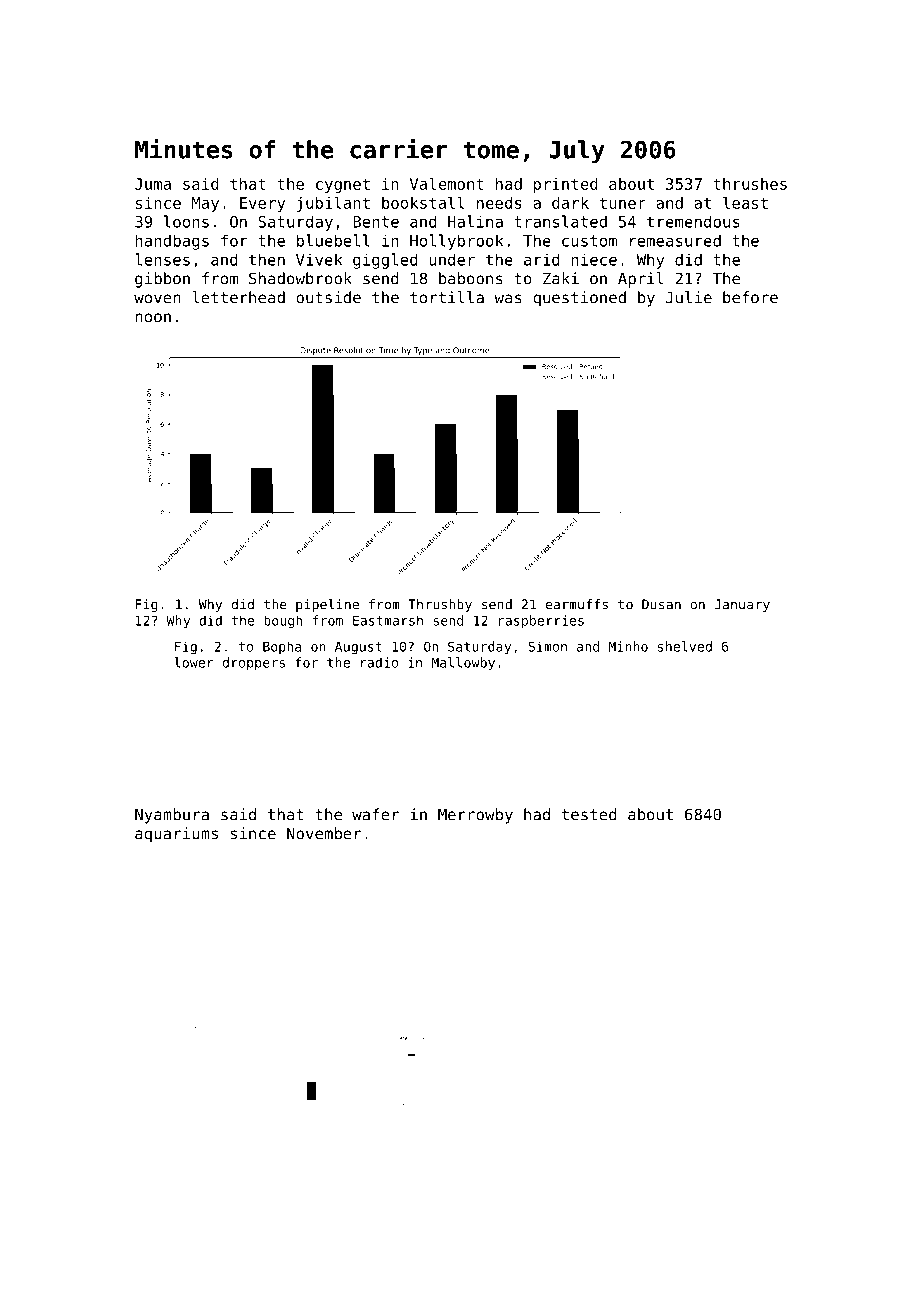 Image resolution: width=924 pixels, height=1314 pixels. What do you see at coordinates (623, 203) in the screenshot?
I see `tuner` at bounding box center [623, 203].
